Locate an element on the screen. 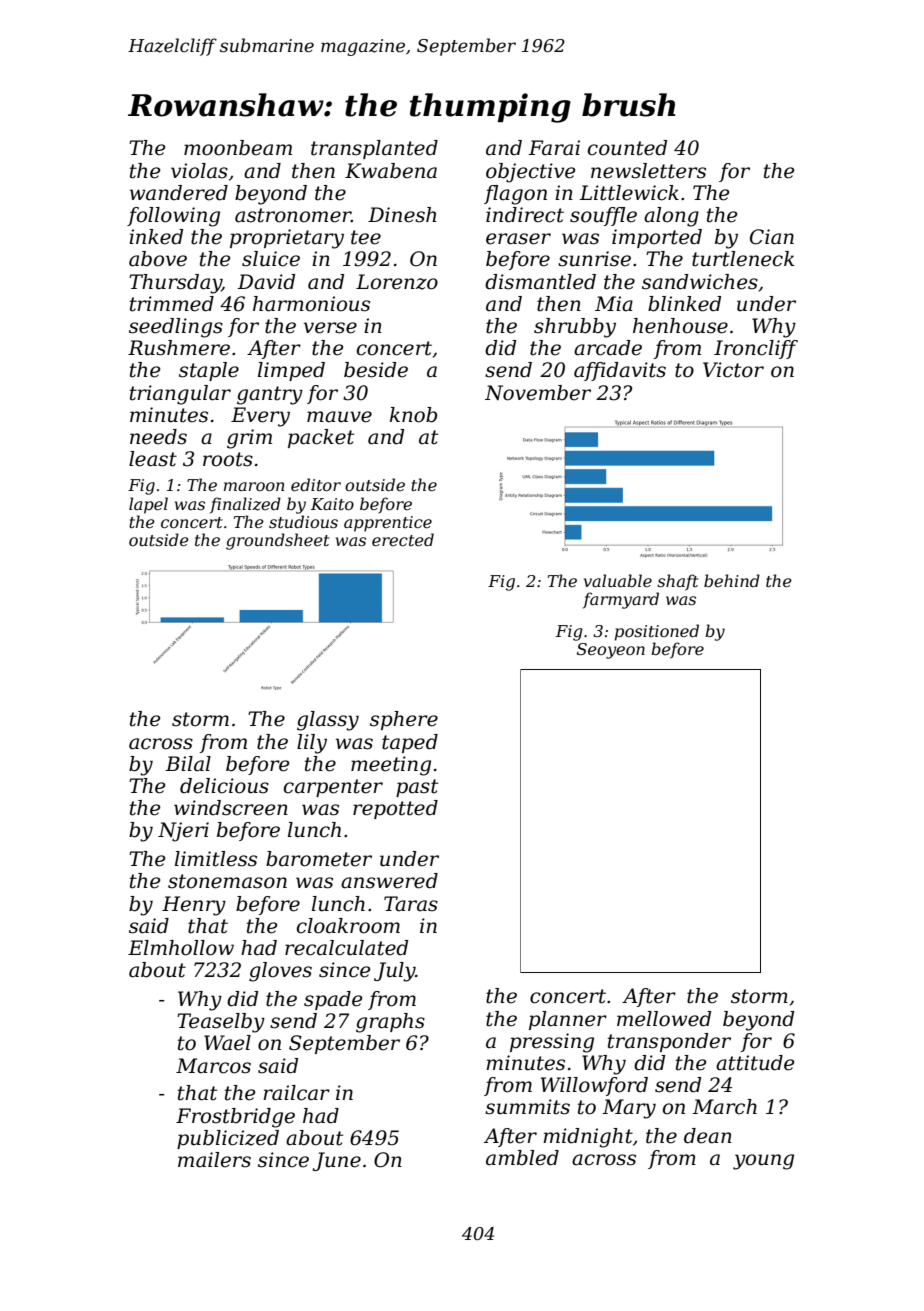 The image size is (924, 1311). young is located at coordinates (763, 1162).
